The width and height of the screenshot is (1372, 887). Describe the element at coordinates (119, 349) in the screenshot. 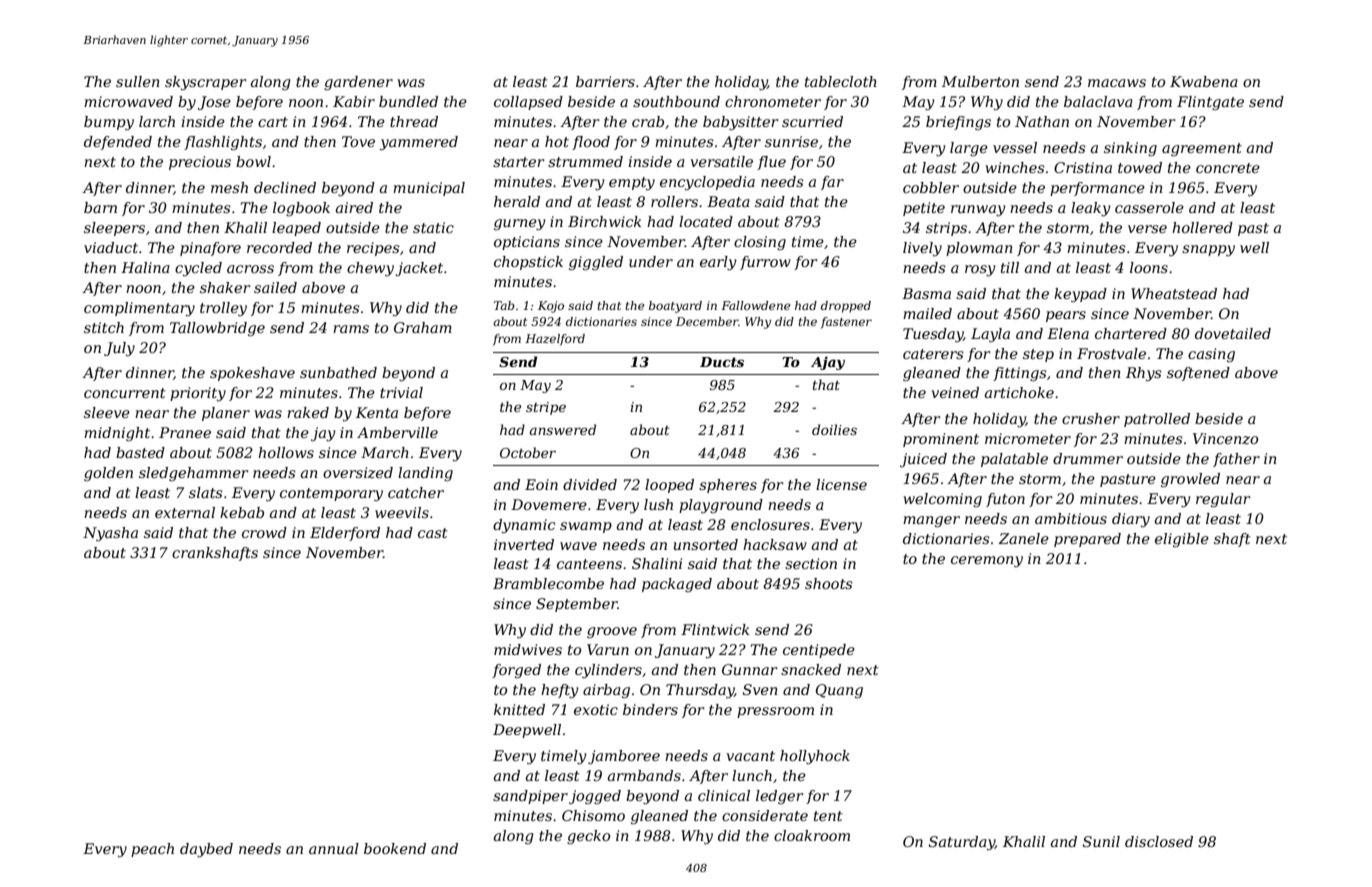

I see `July` at that location.
